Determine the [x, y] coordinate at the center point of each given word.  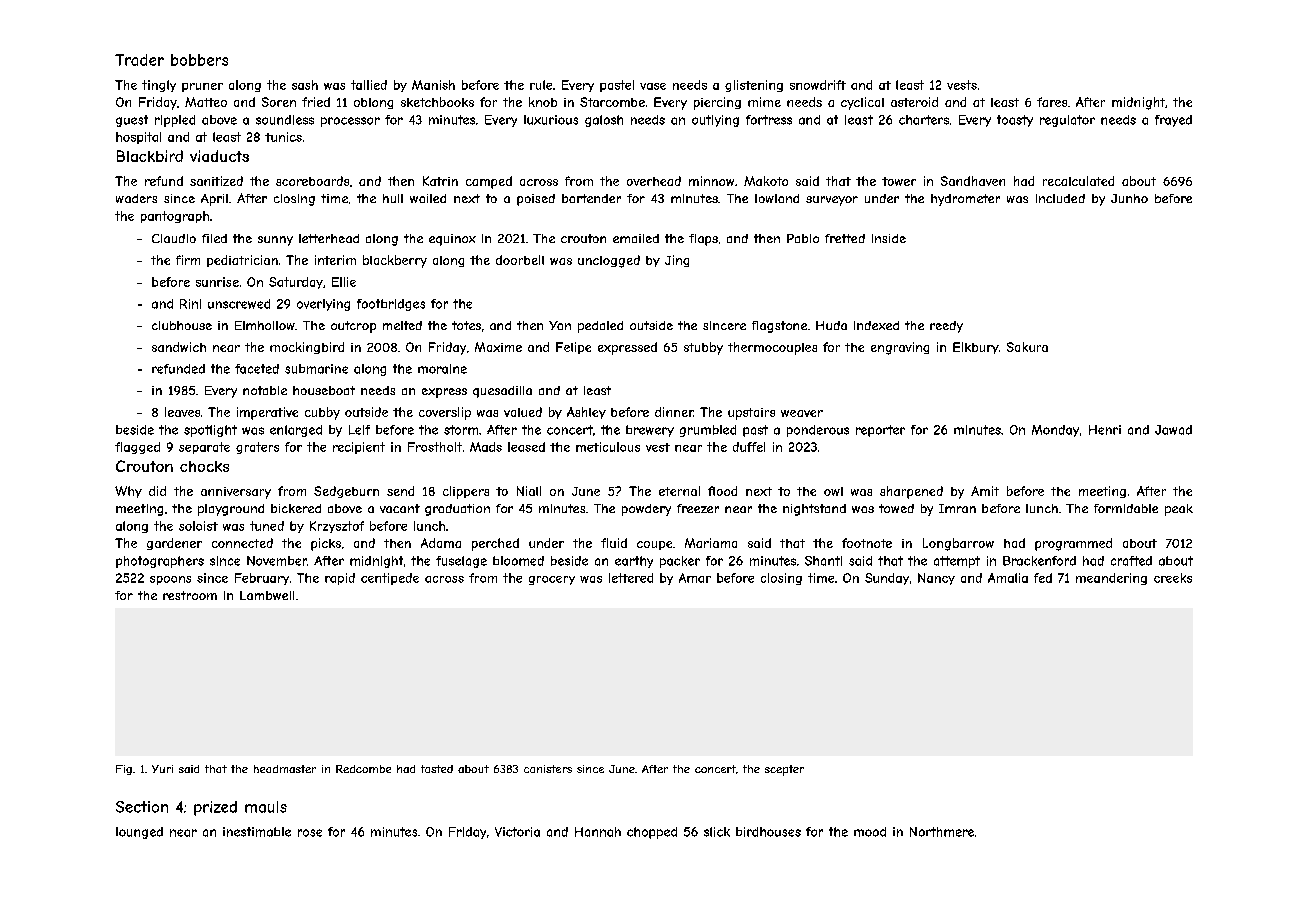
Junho [1129, 198]
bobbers [199, 60]
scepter [784, 770]
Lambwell [267, 595]
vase [653, 86]
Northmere [942, 832]
